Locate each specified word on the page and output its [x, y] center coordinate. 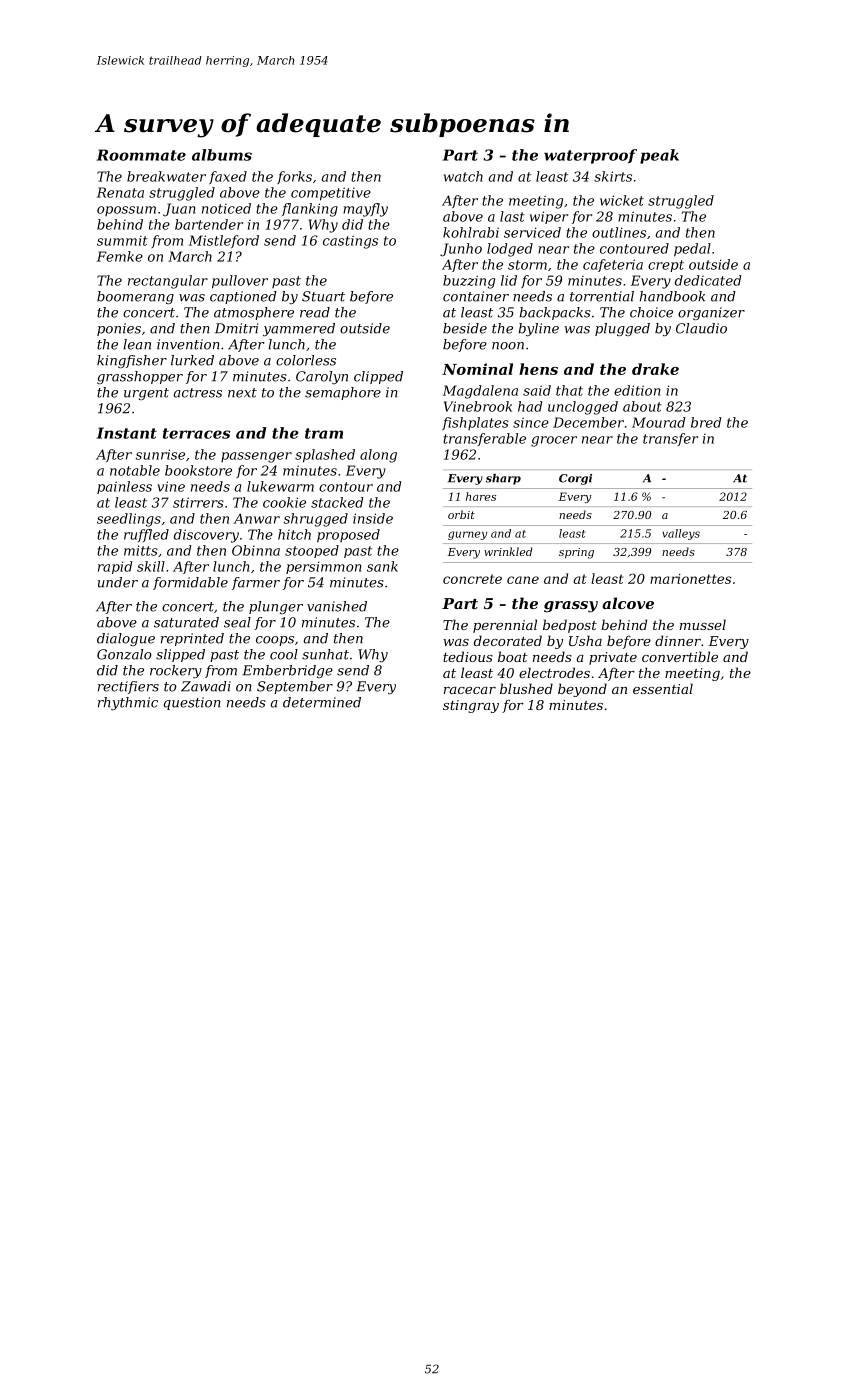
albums [222, 155]
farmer [256, 583]
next [242, 393]
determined [322, 702]
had [530, 406]
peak [659, 156]
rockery [176, 671]
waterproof [590, 156]
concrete [472, 579]
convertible [680, 656]
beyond [582, 690]
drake [655, 369]
